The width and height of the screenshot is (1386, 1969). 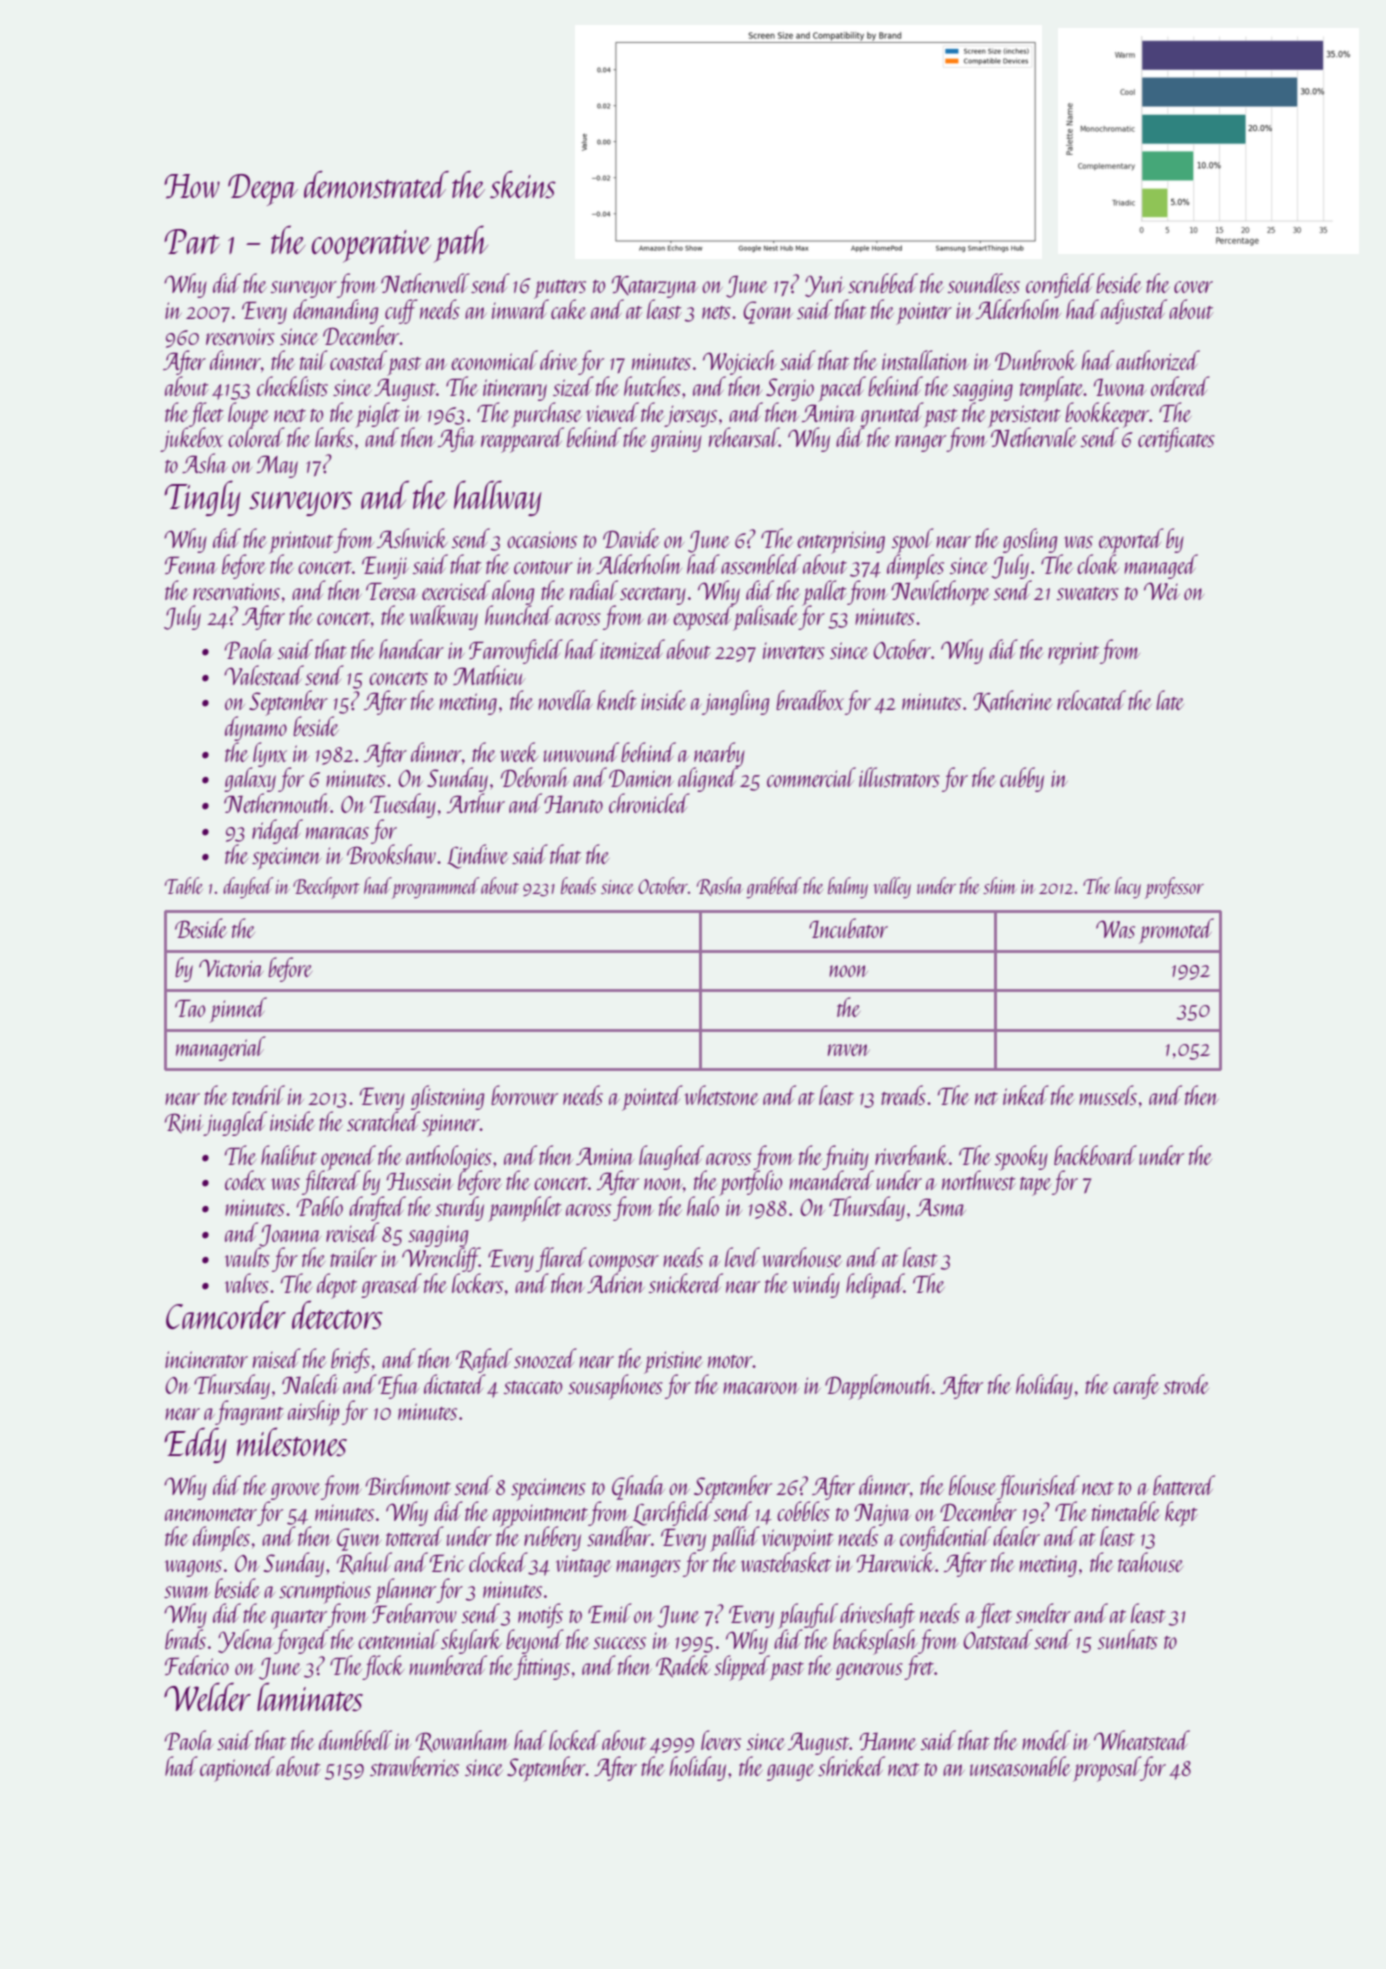 I want to click on gosling, so click(x=1030, y=540).
